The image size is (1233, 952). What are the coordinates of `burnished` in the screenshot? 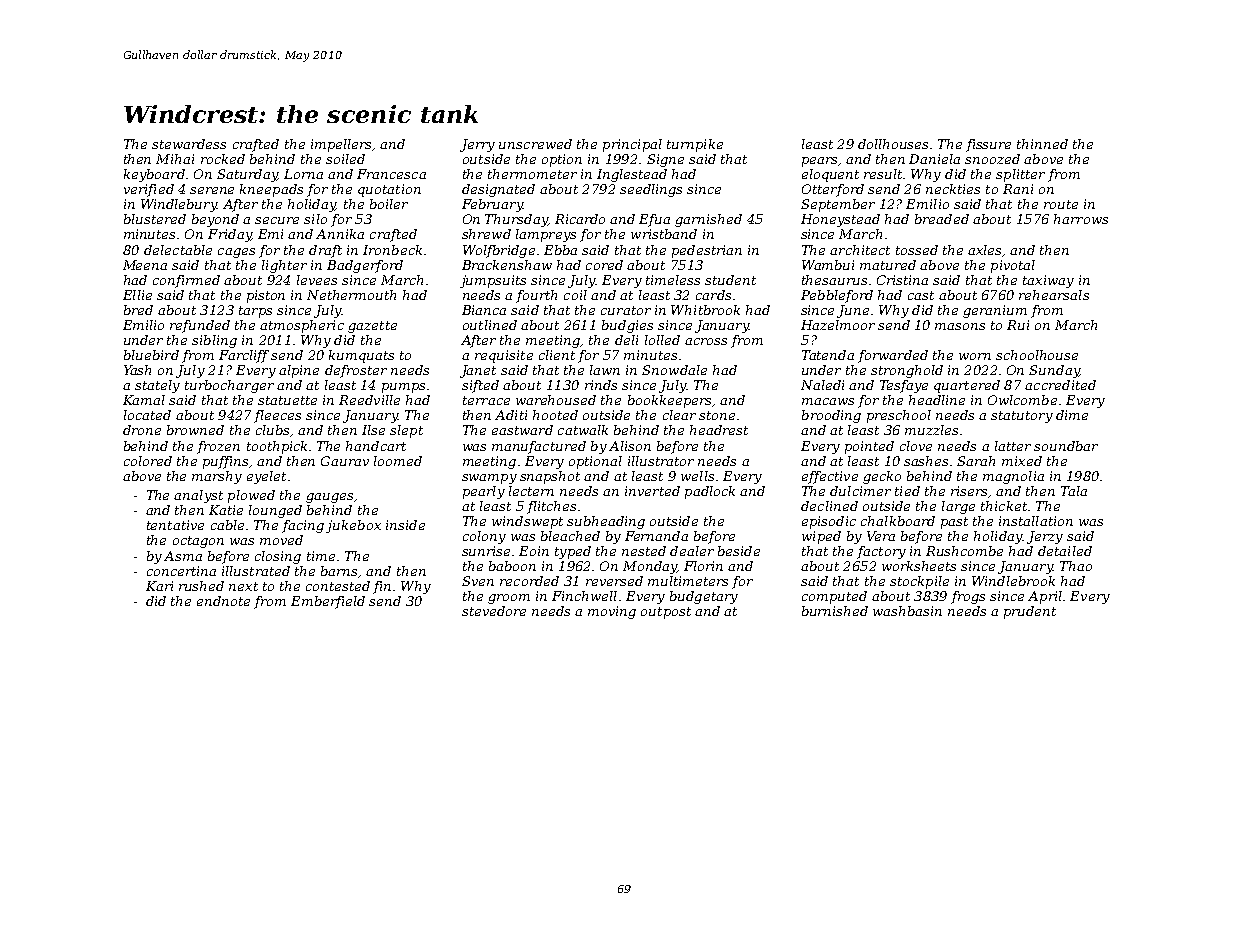 It's located at (835, 611).
